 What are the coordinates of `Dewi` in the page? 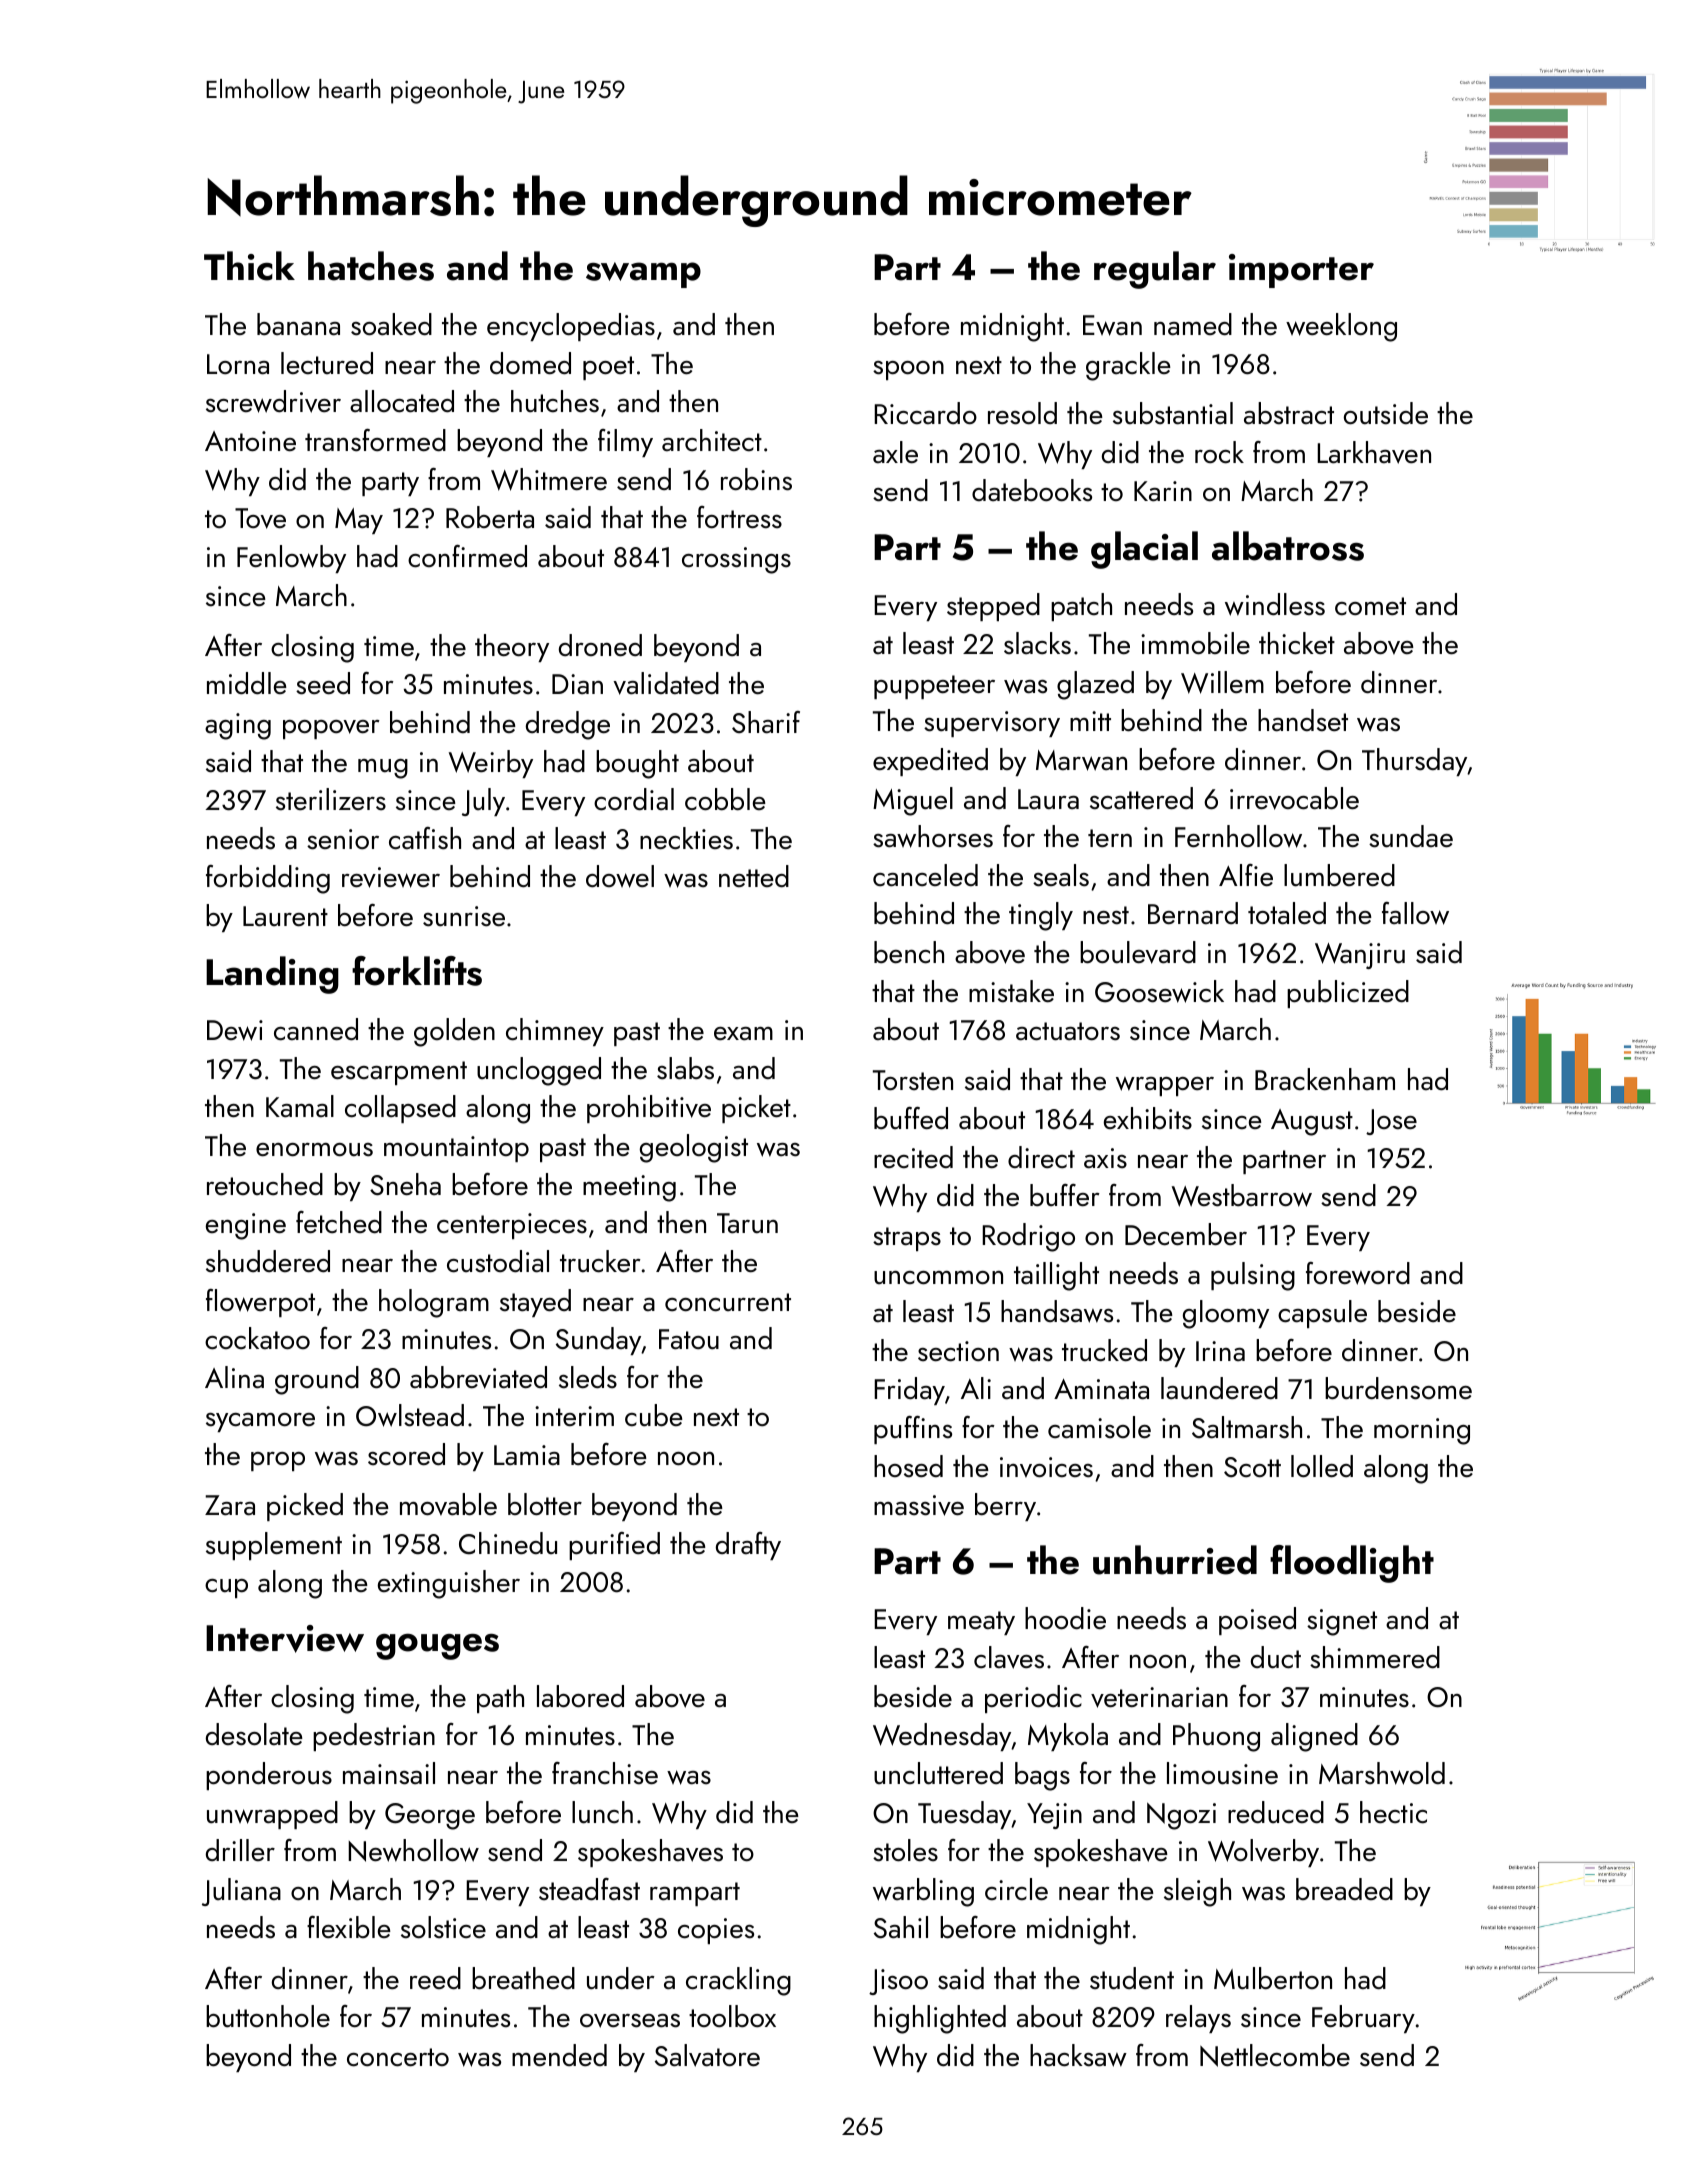 It's located at (235, 1030).
